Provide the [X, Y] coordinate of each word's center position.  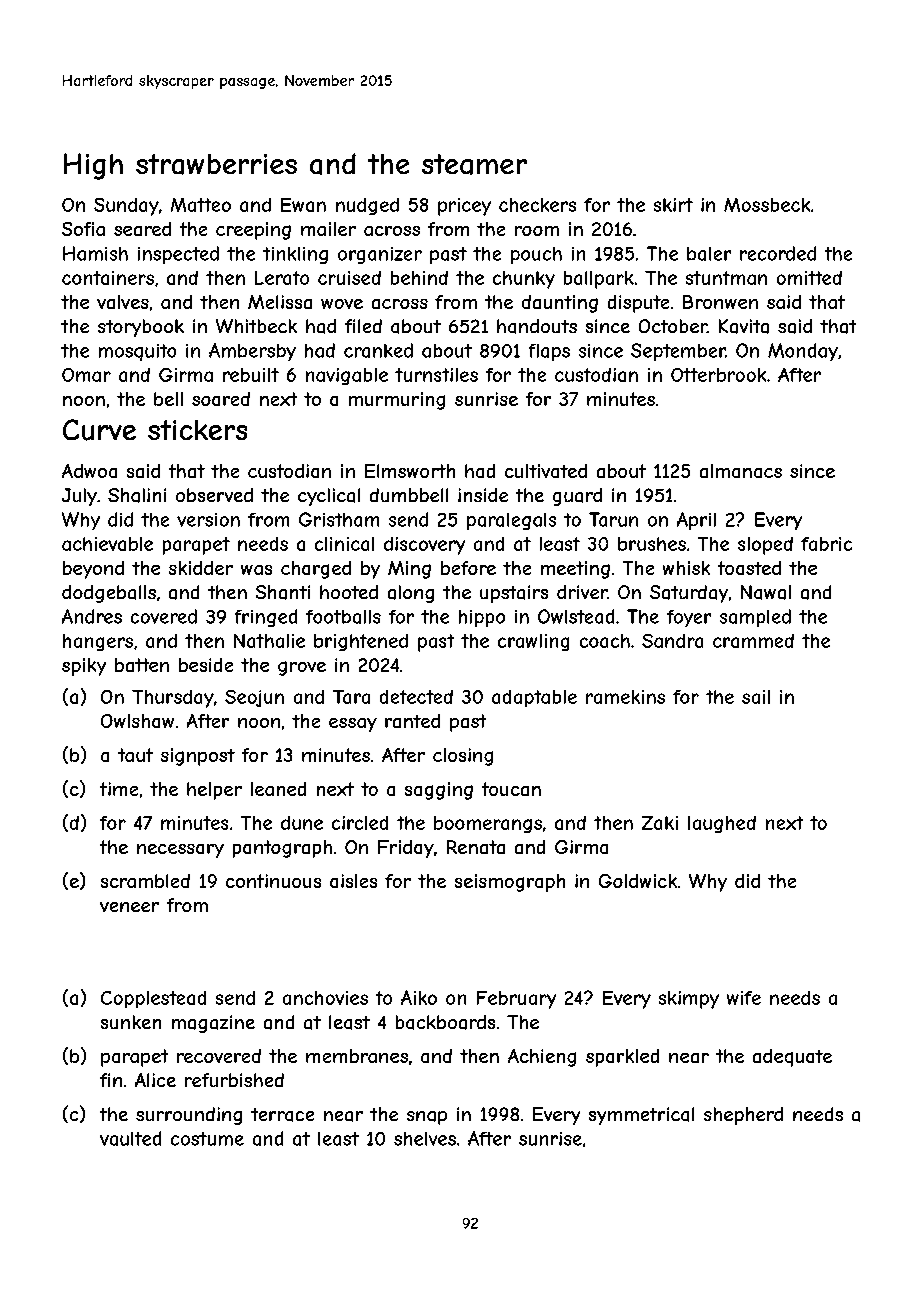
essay [353, 725]
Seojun [254, 698]
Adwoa [89, 471]
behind [419, 278]
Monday [803, 352]
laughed [722, 824]
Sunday [126, 207]
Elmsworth [410, 471]
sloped [765, 546]
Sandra [672, 641]
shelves [425, 1139]
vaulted [130, 1138]
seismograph [510, 883]
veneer [129, 907]
